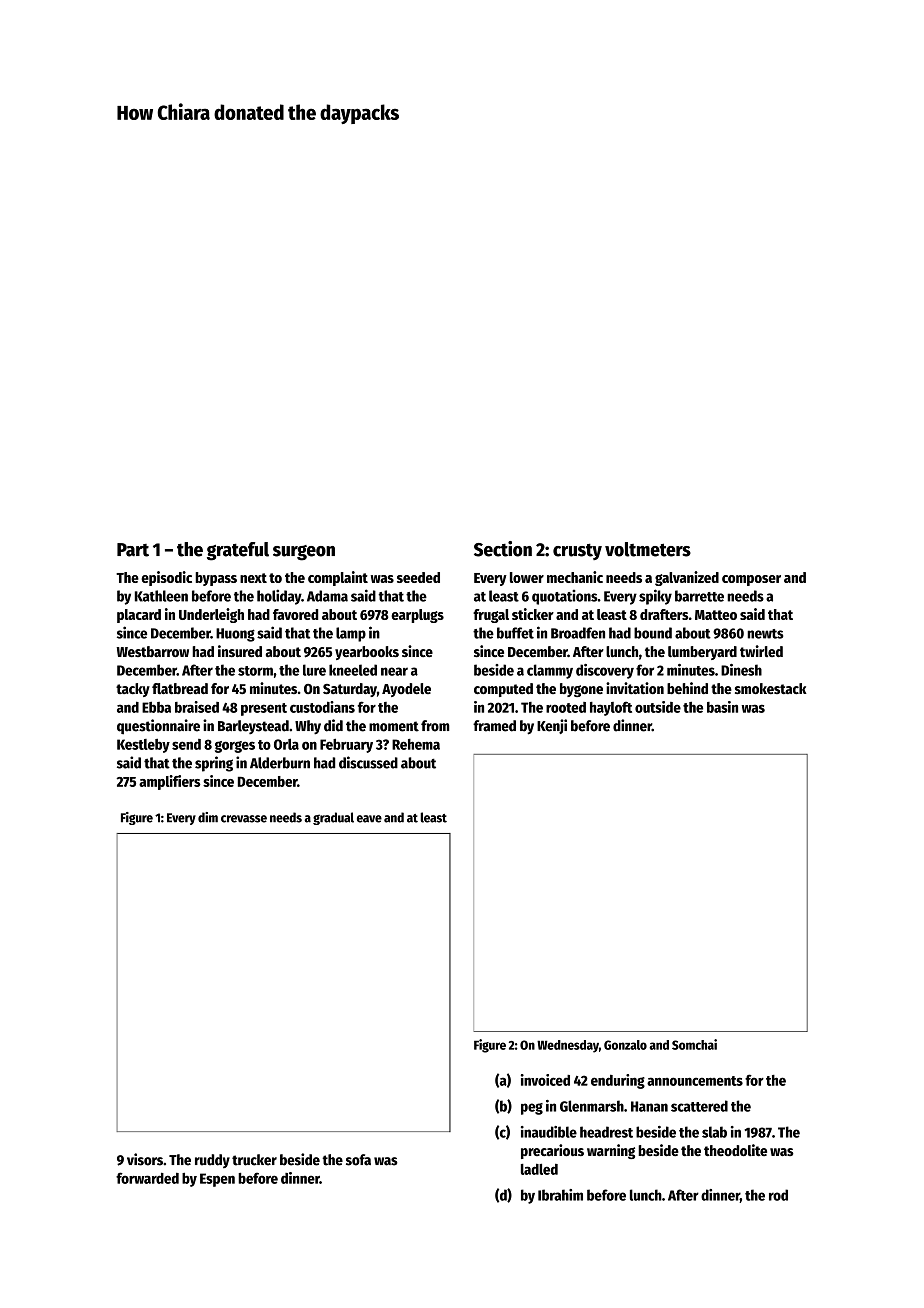 This document has height=1308, width=924. Describe the element at coordinates (418, 577) in the document. I see `seeded` at that location.
